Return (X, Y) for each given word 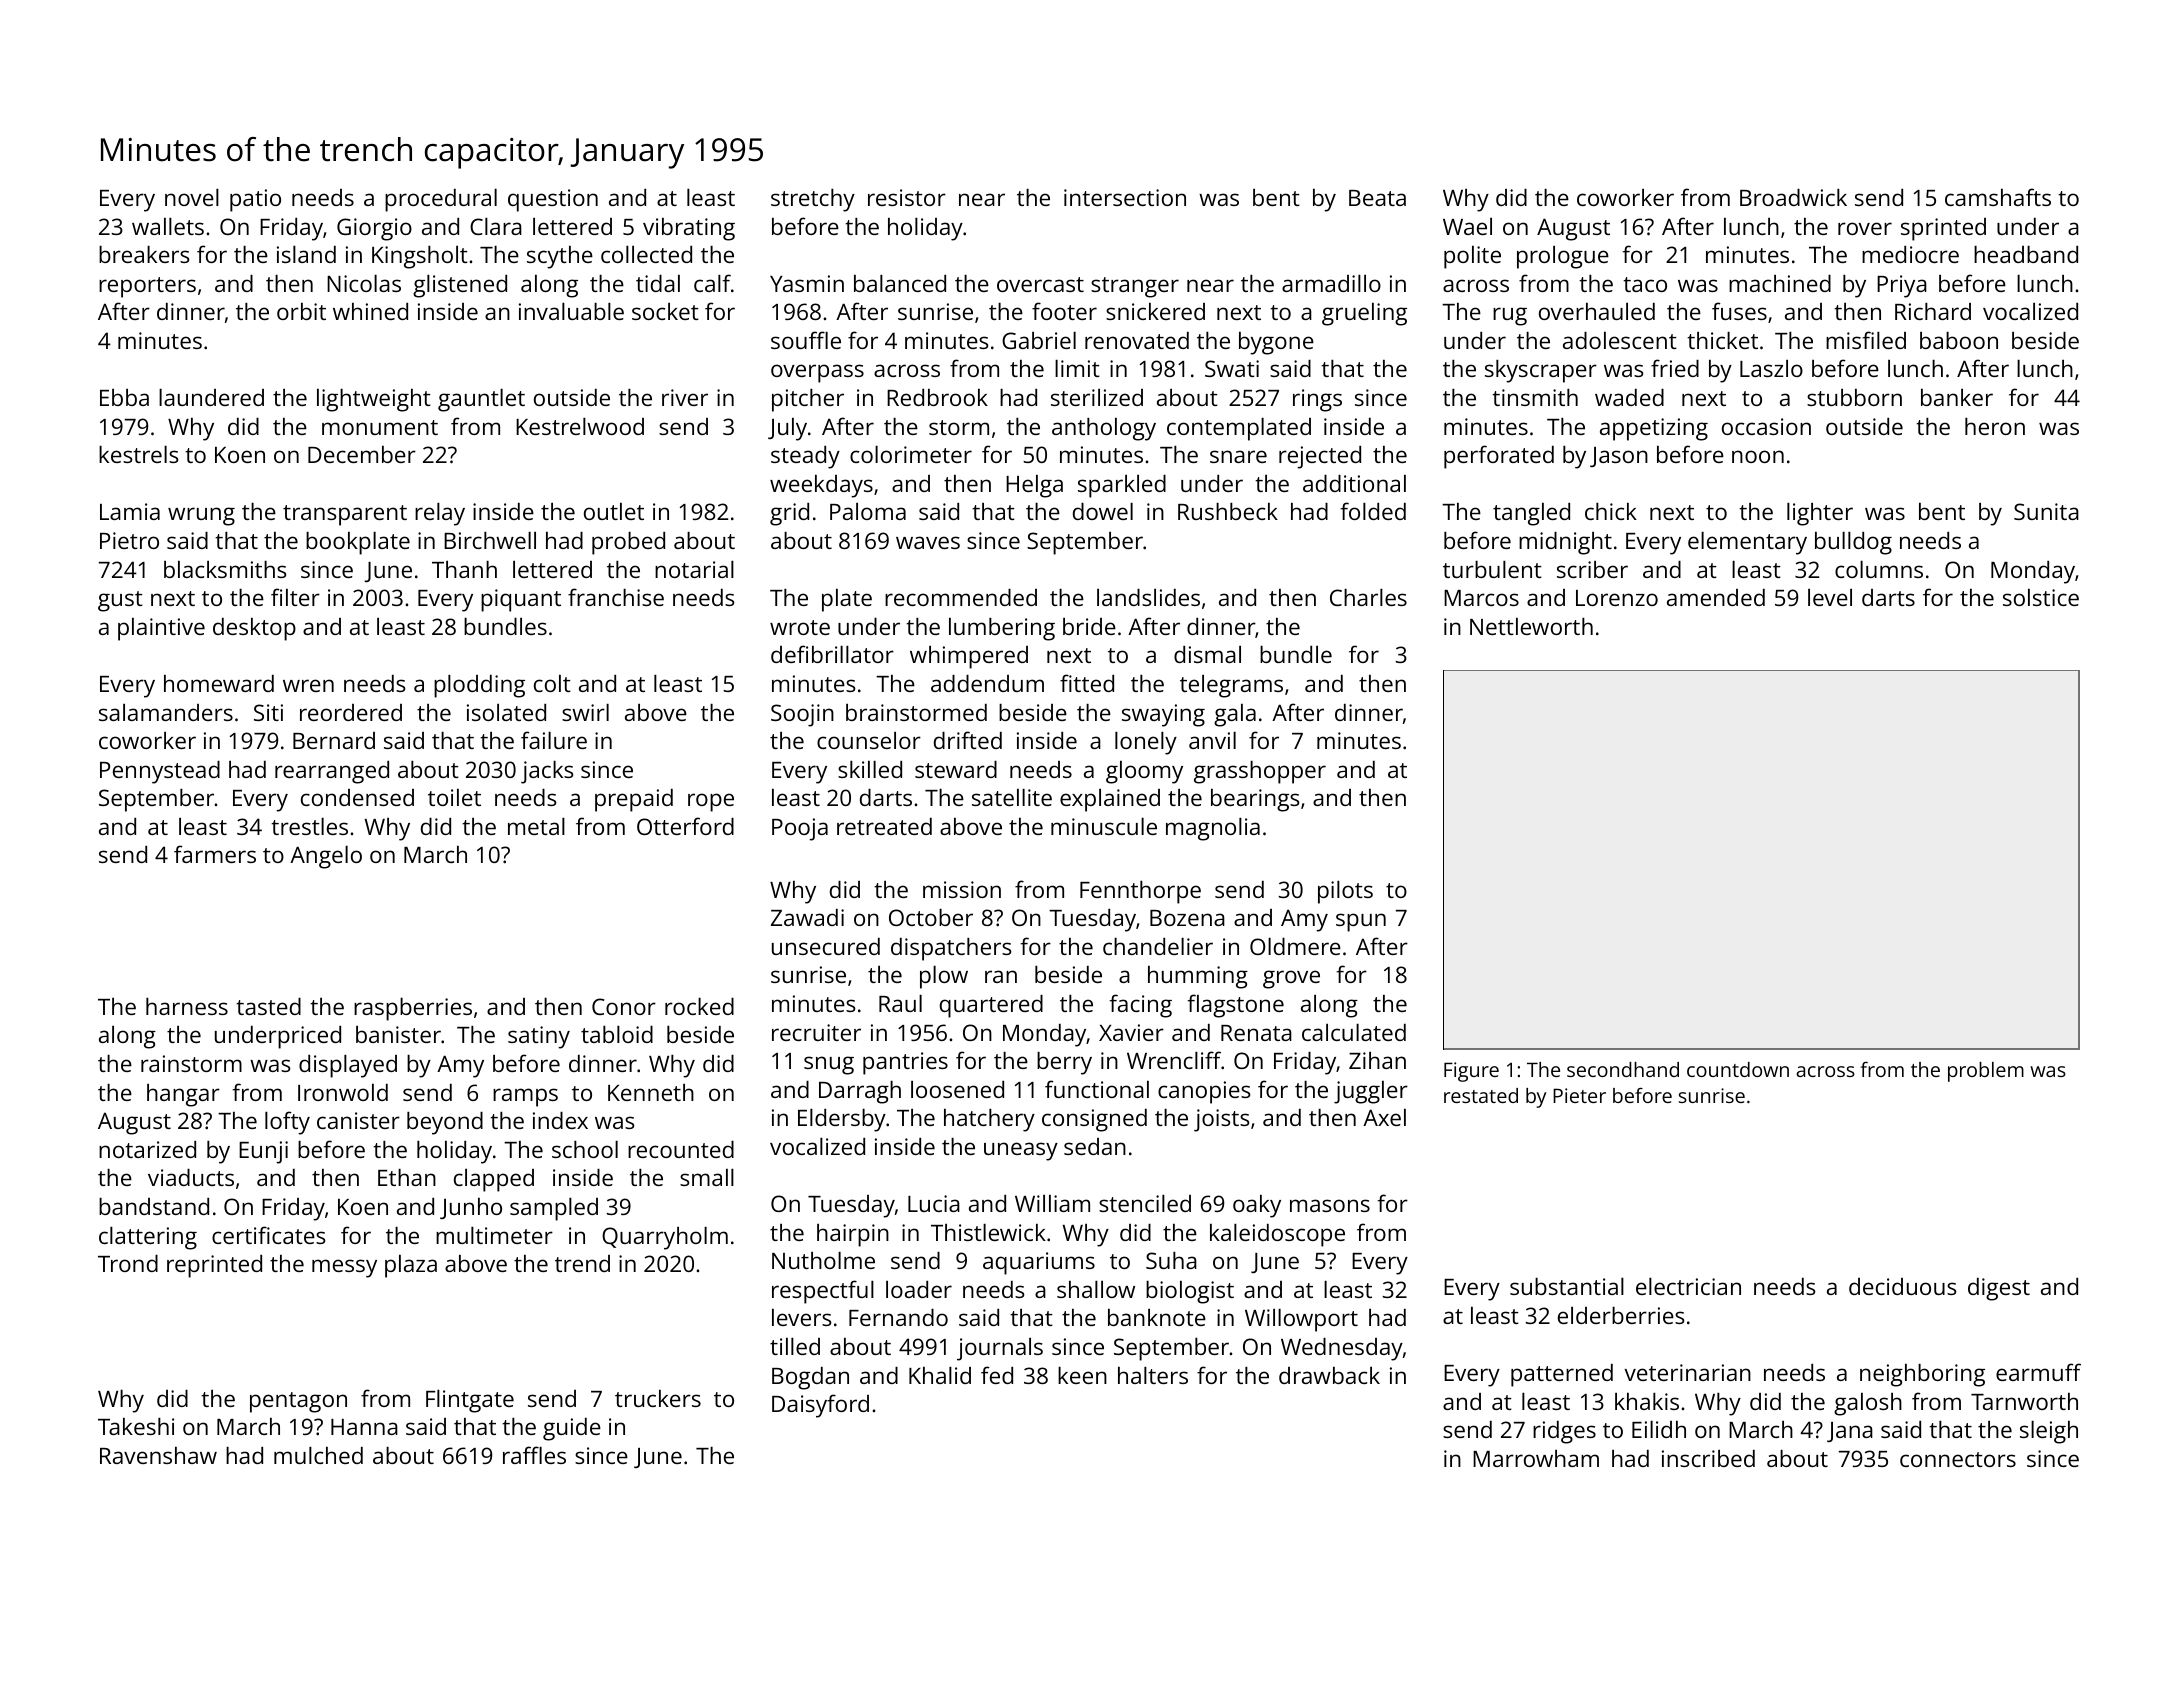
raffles (534, 1455)
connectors (1958, 1459)
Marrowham (1536, 1458)
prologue (1563, 257)
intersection (1125, 197)
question (553, 200)
